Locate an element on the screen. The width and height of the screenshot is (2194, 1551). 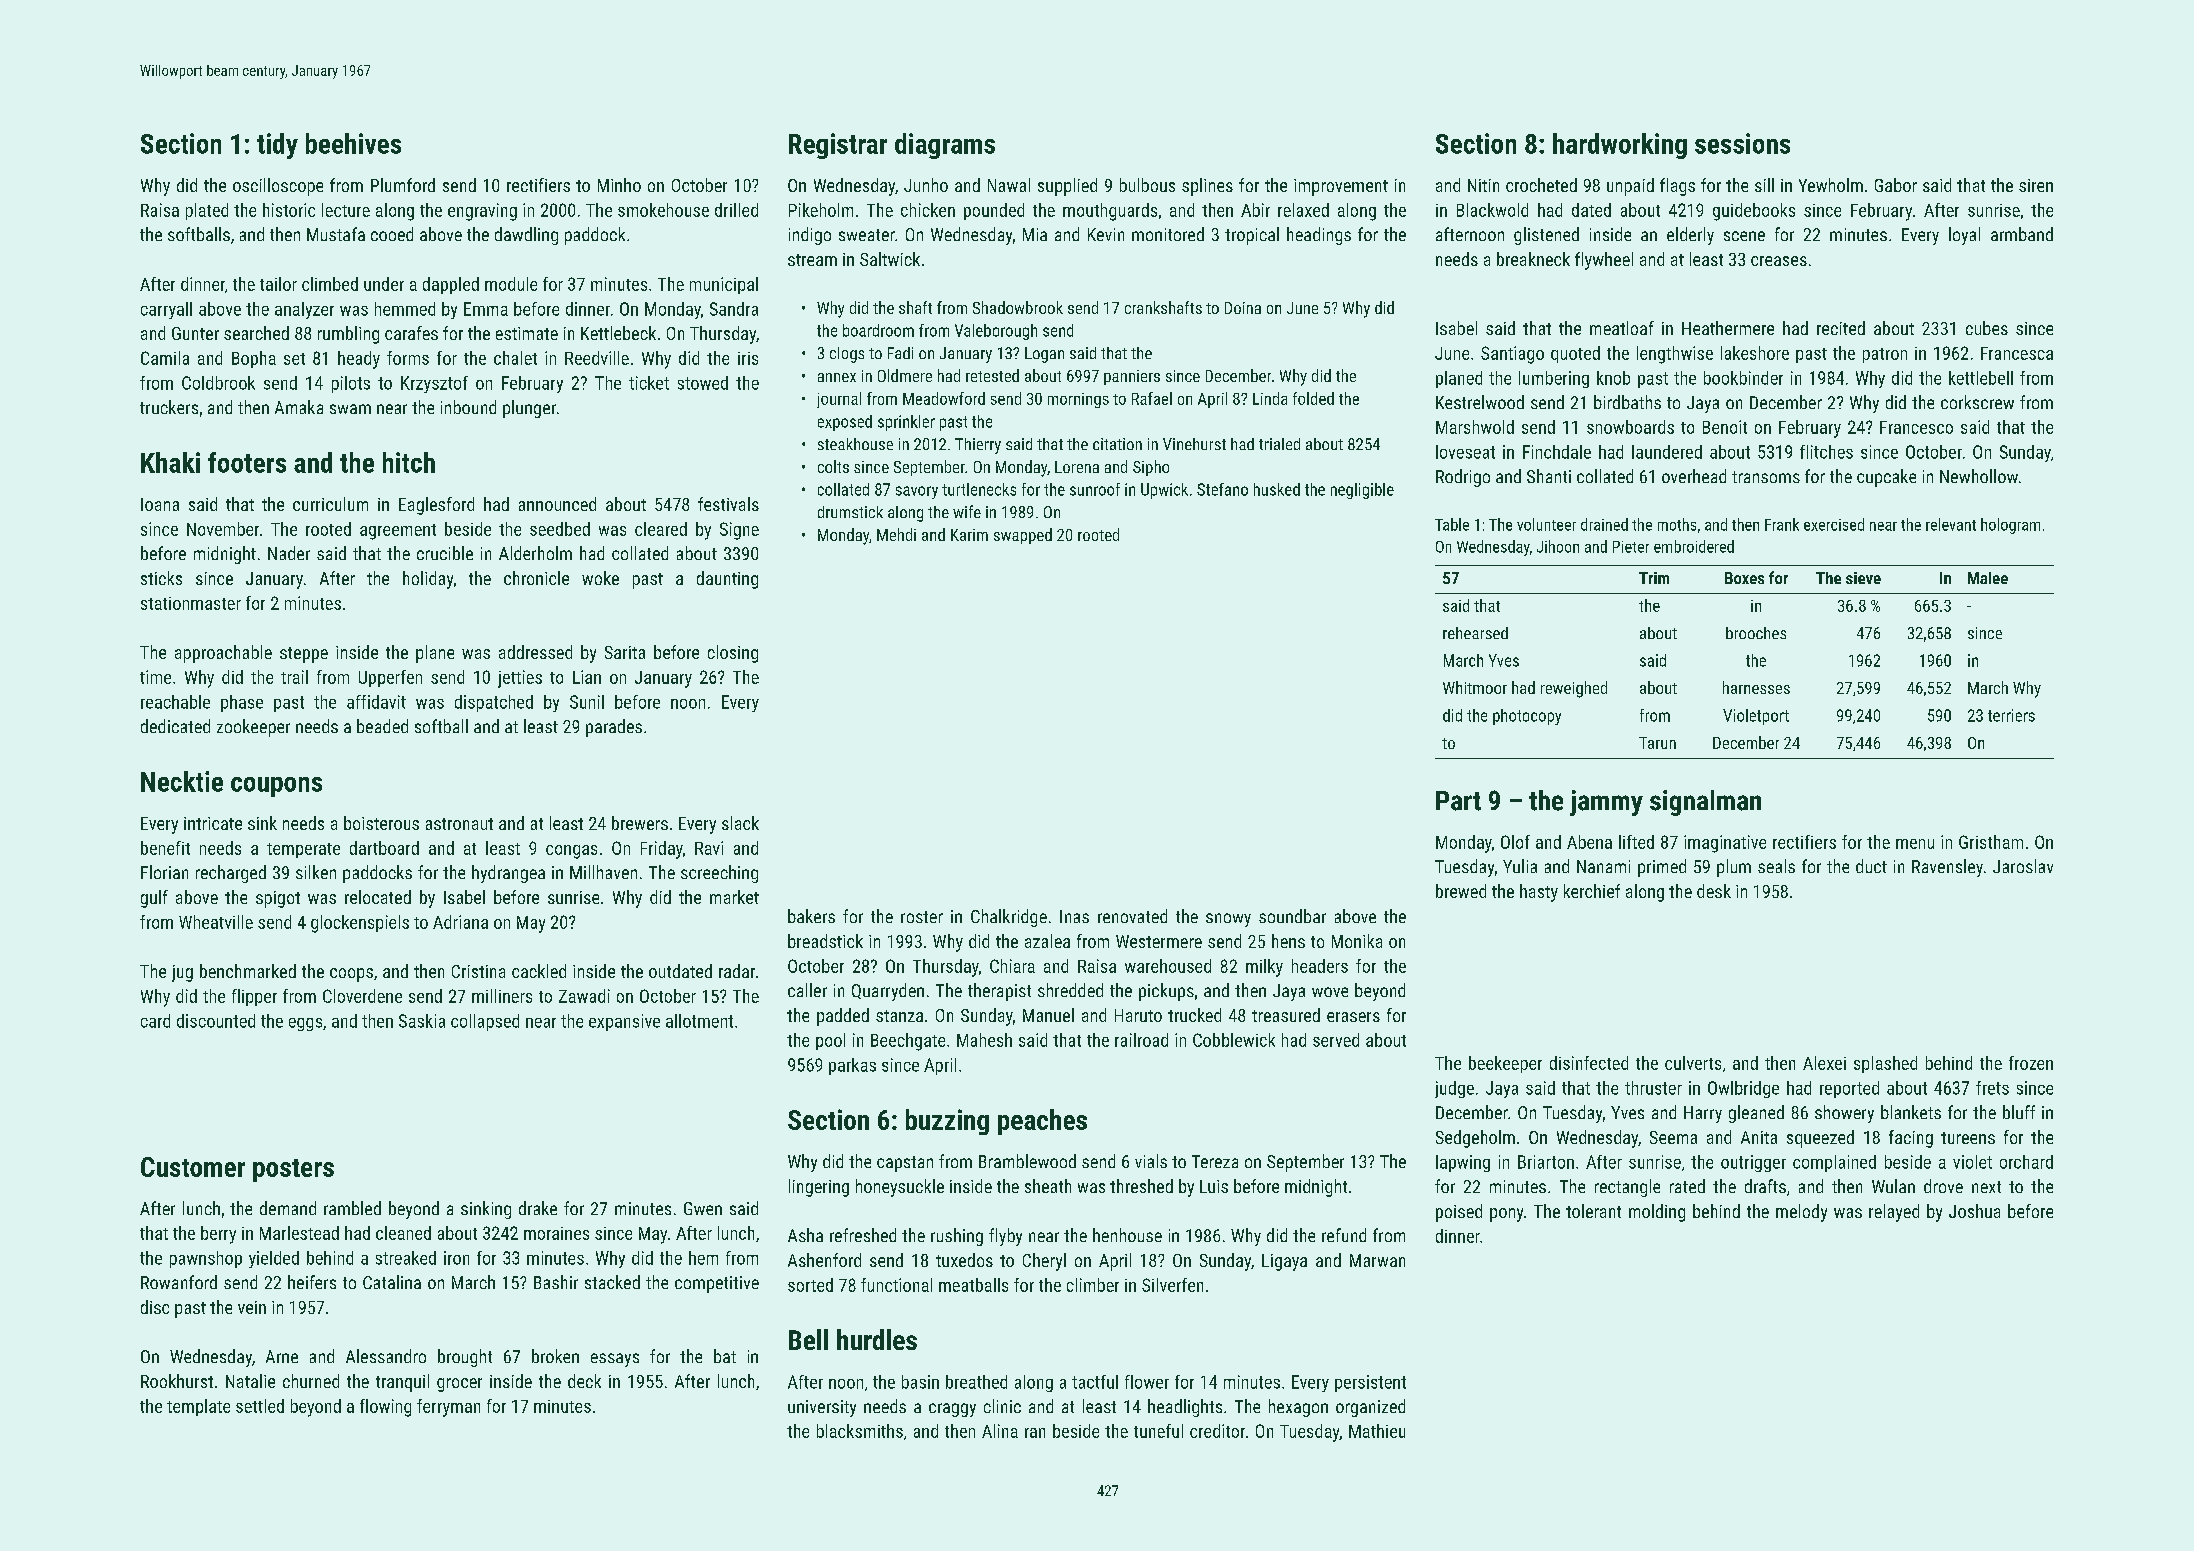
terriers is located at coordinates (2011, 715).
